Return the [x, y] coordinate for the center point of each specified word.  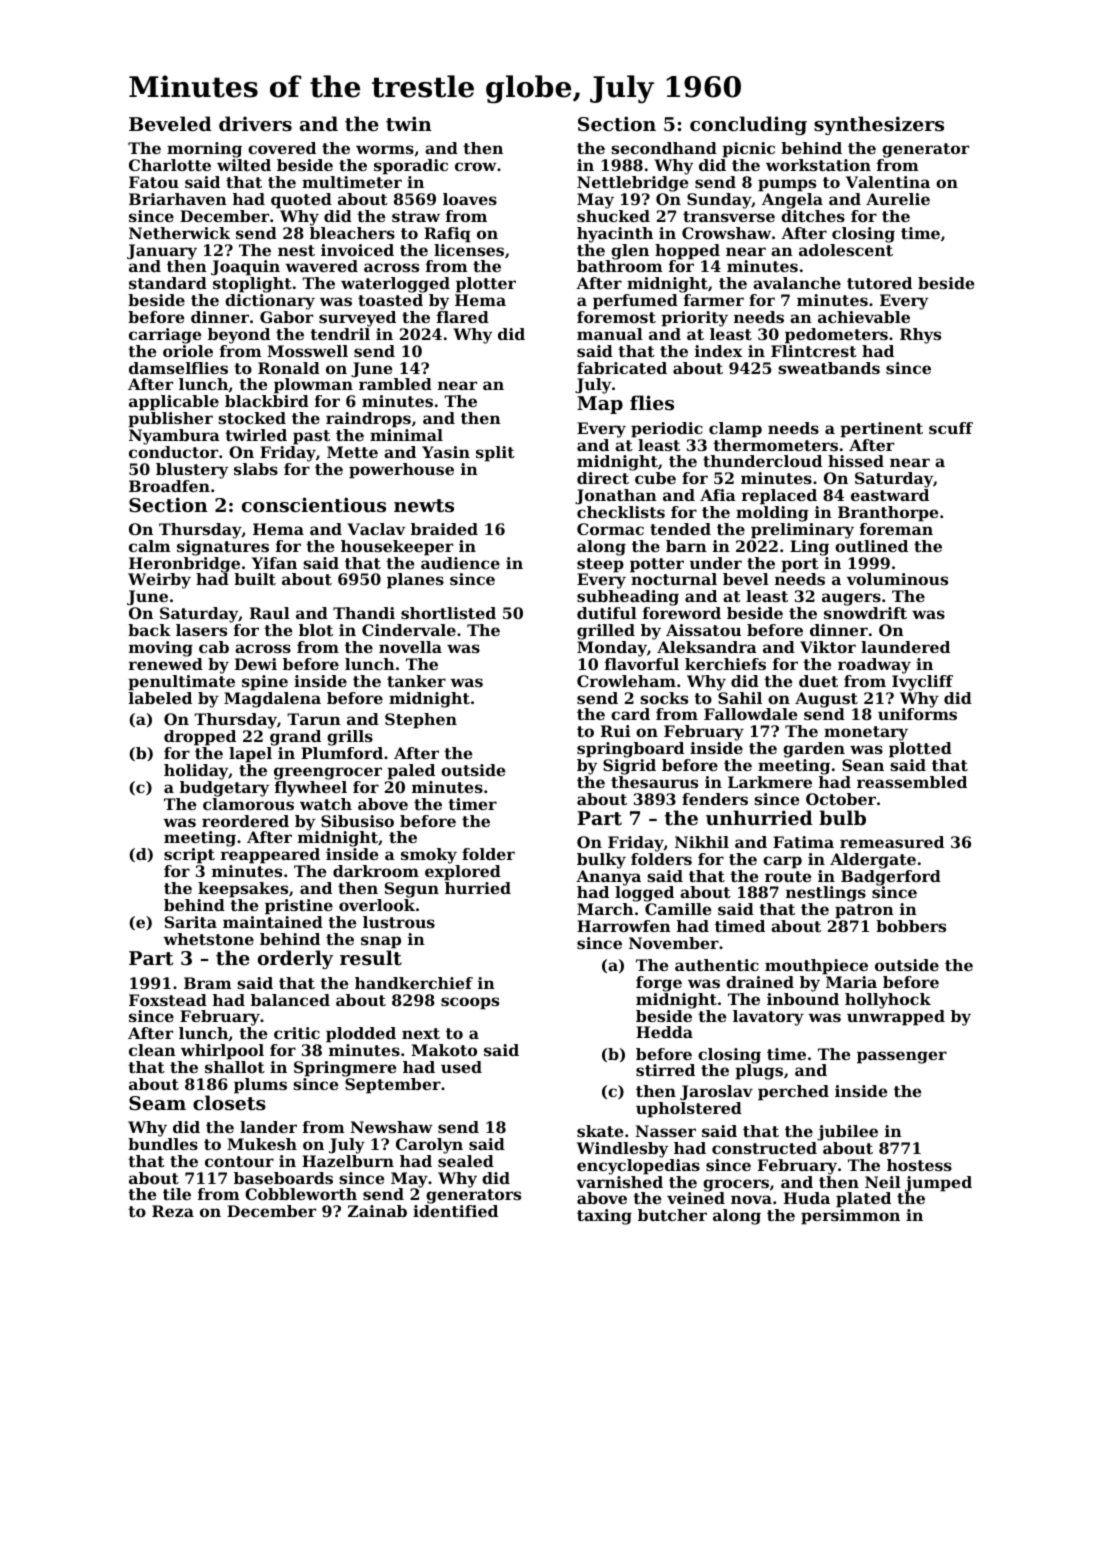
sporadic [411, 167]
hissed [856, 461]
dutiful [607, 613]
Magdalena [272, 700]
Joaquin [245, 268]
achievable [864, 317]
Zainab [377, 1211]
